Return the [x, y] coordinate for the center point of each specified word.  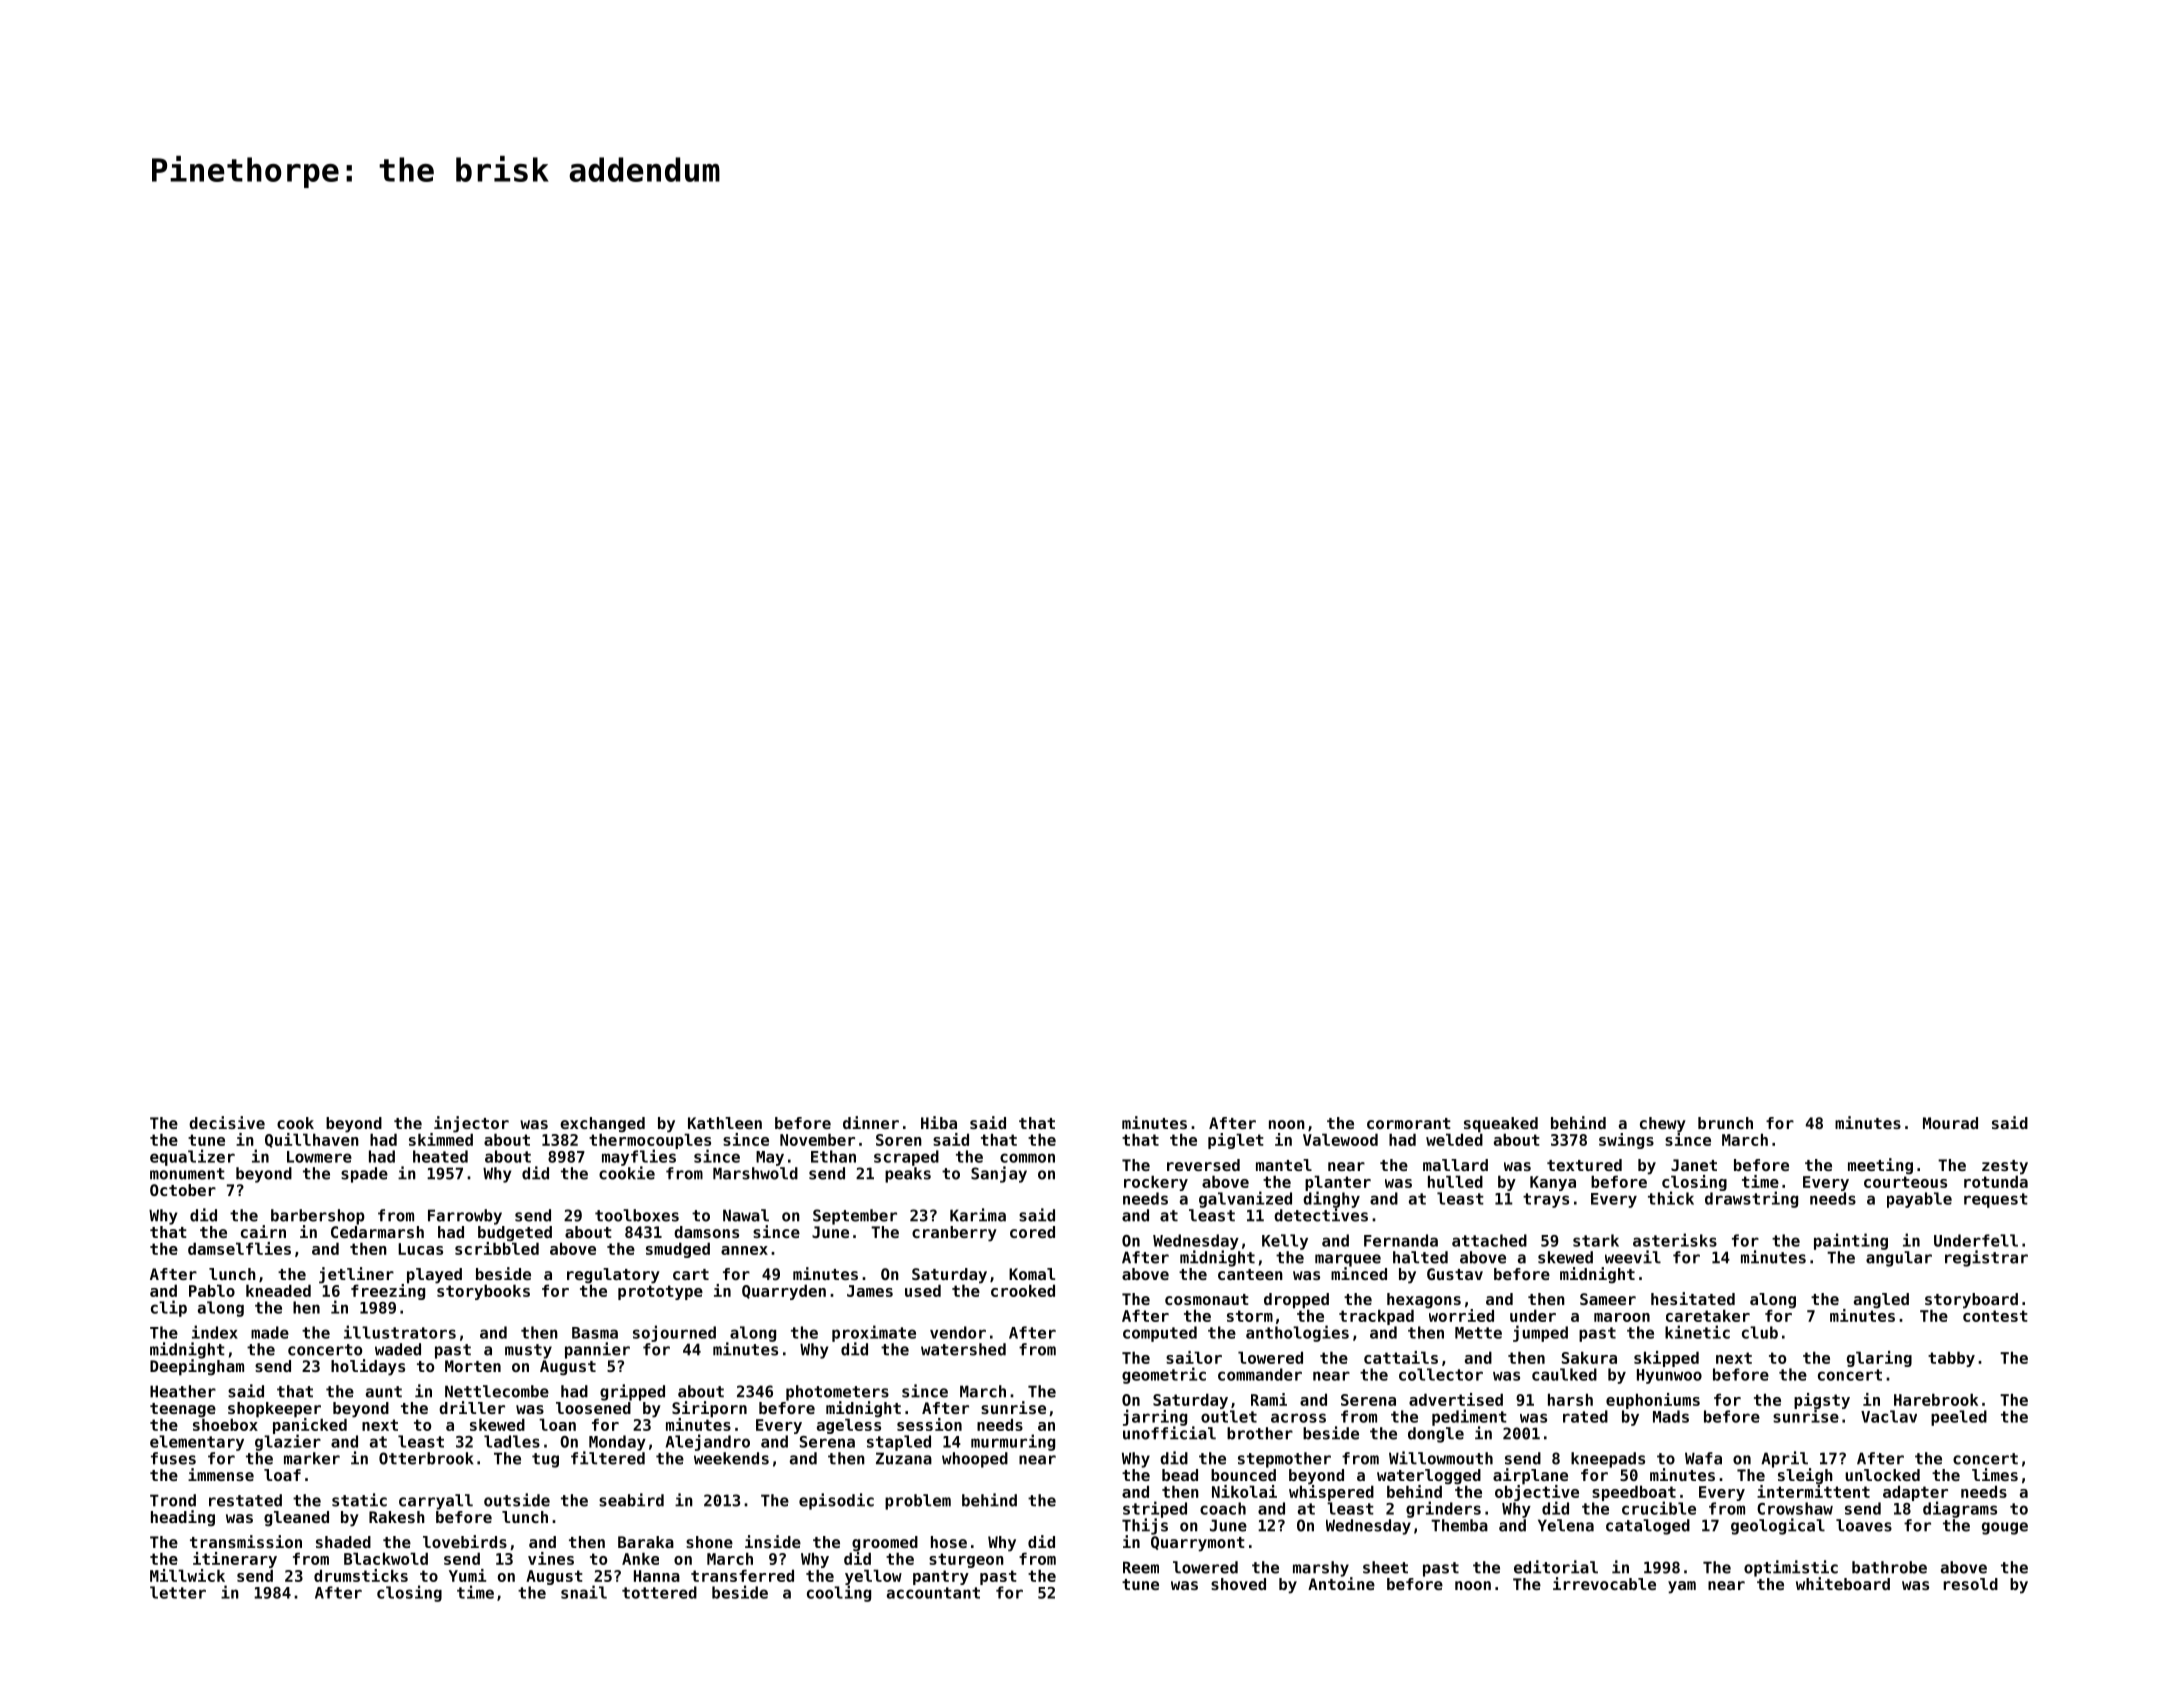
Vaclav [1889, 1416]
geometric [1164, 1375]
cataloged [1648, 1527]
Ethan [833, 1156]
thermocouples [650, 1141]
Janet [1694, 1165]
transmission [246, 1541]
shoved [1238, 1584]
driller [472, 1407]
